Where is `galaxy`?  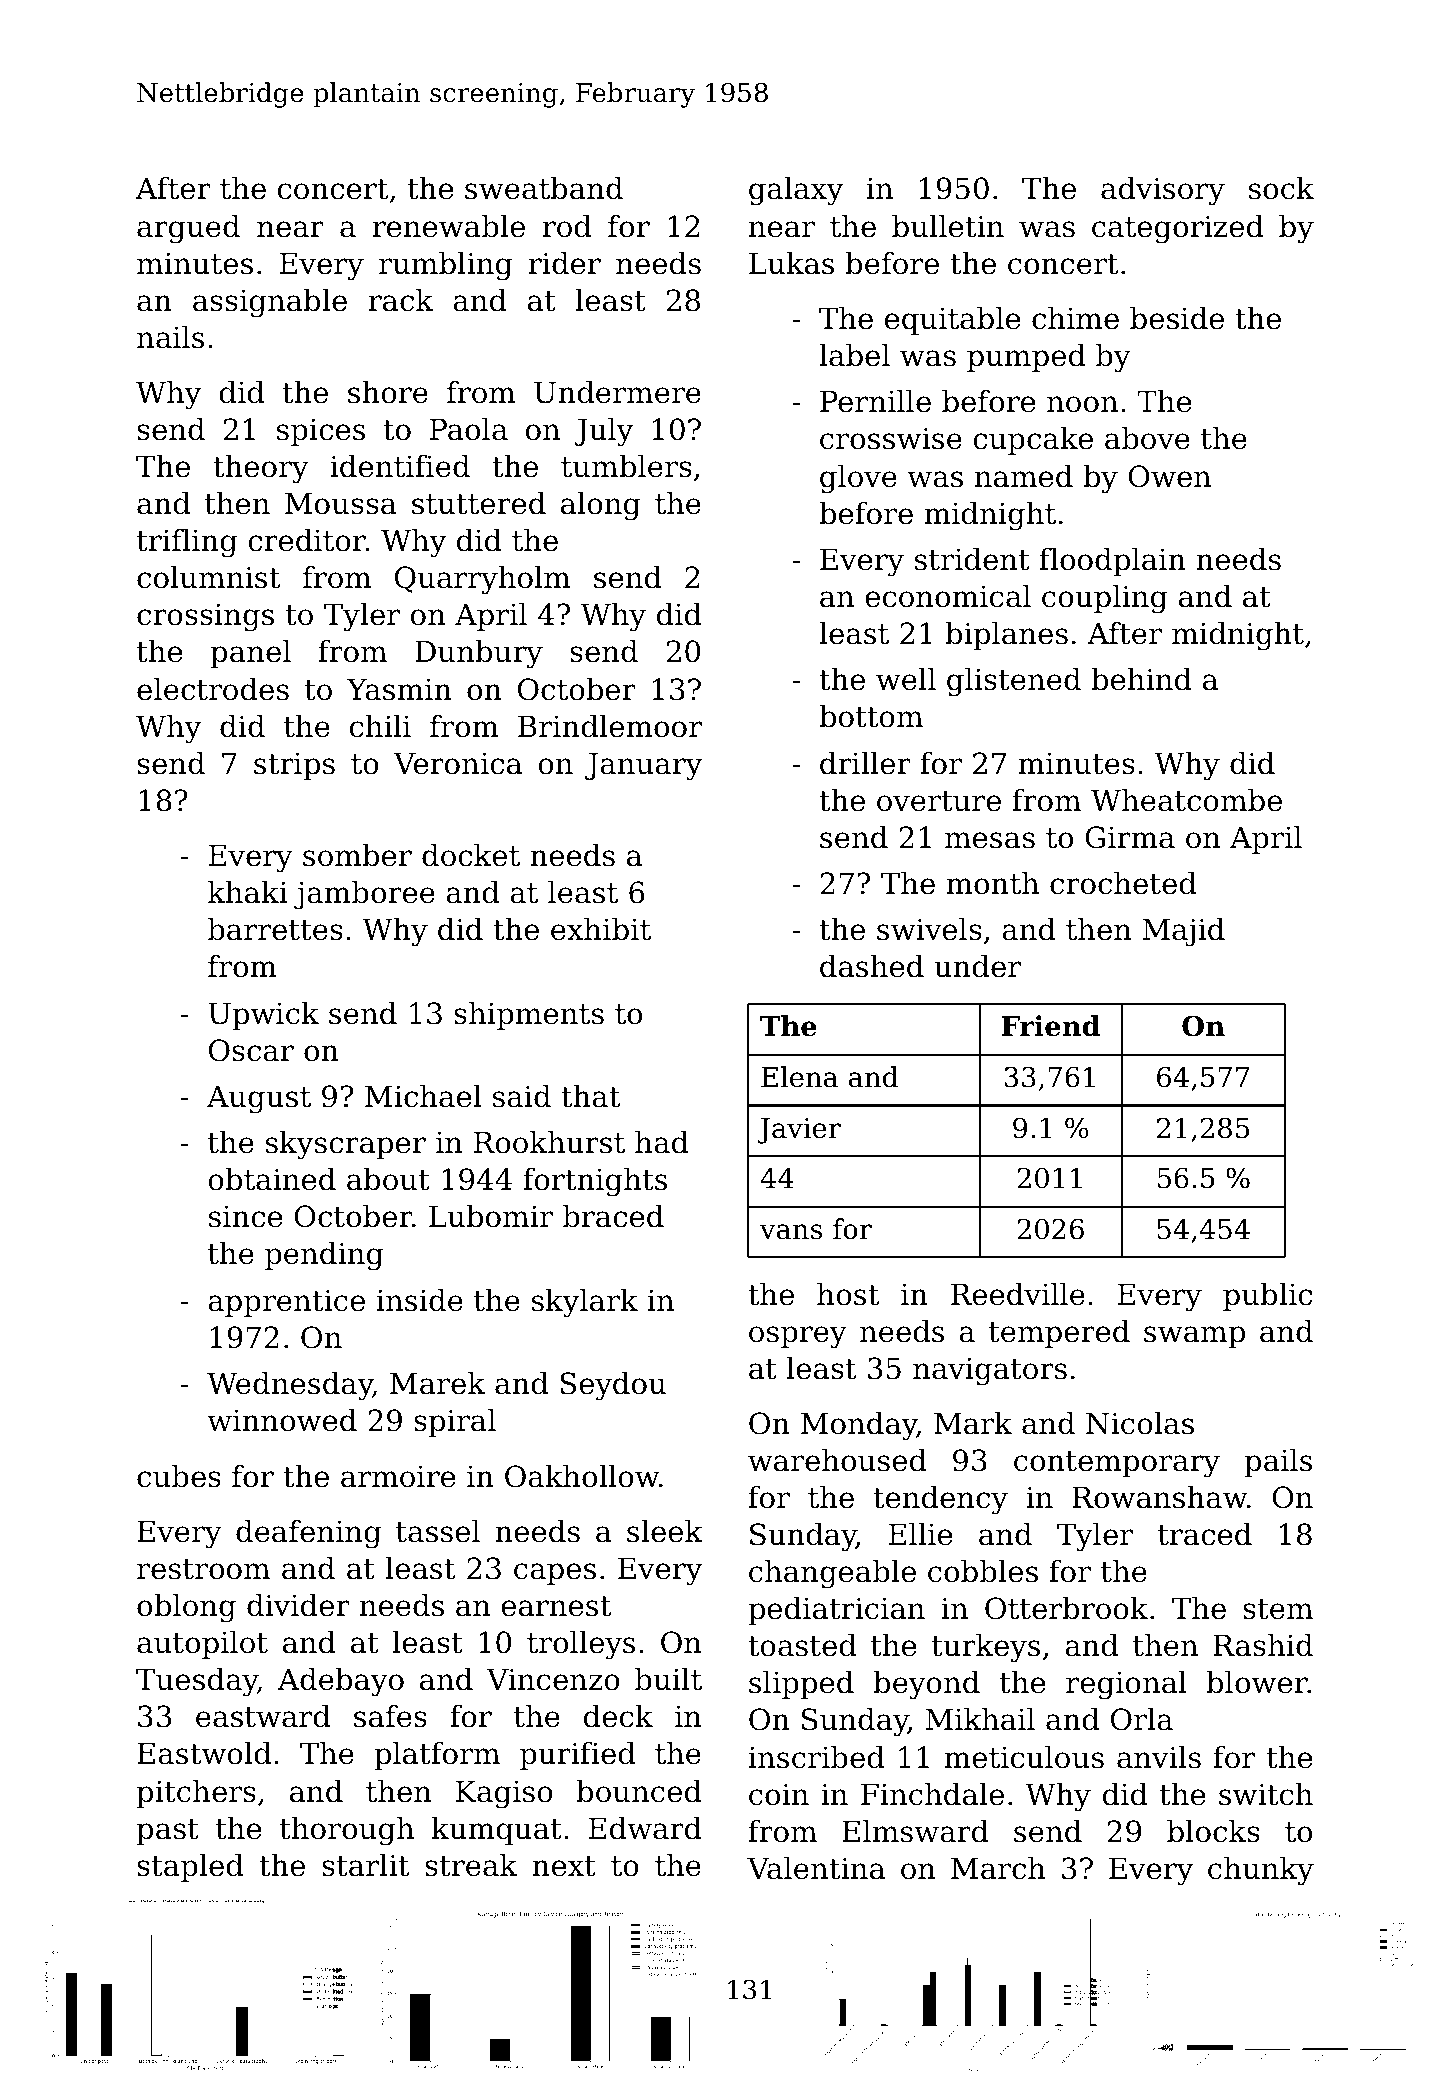
galaxy is located at coordinates (796, 191).
